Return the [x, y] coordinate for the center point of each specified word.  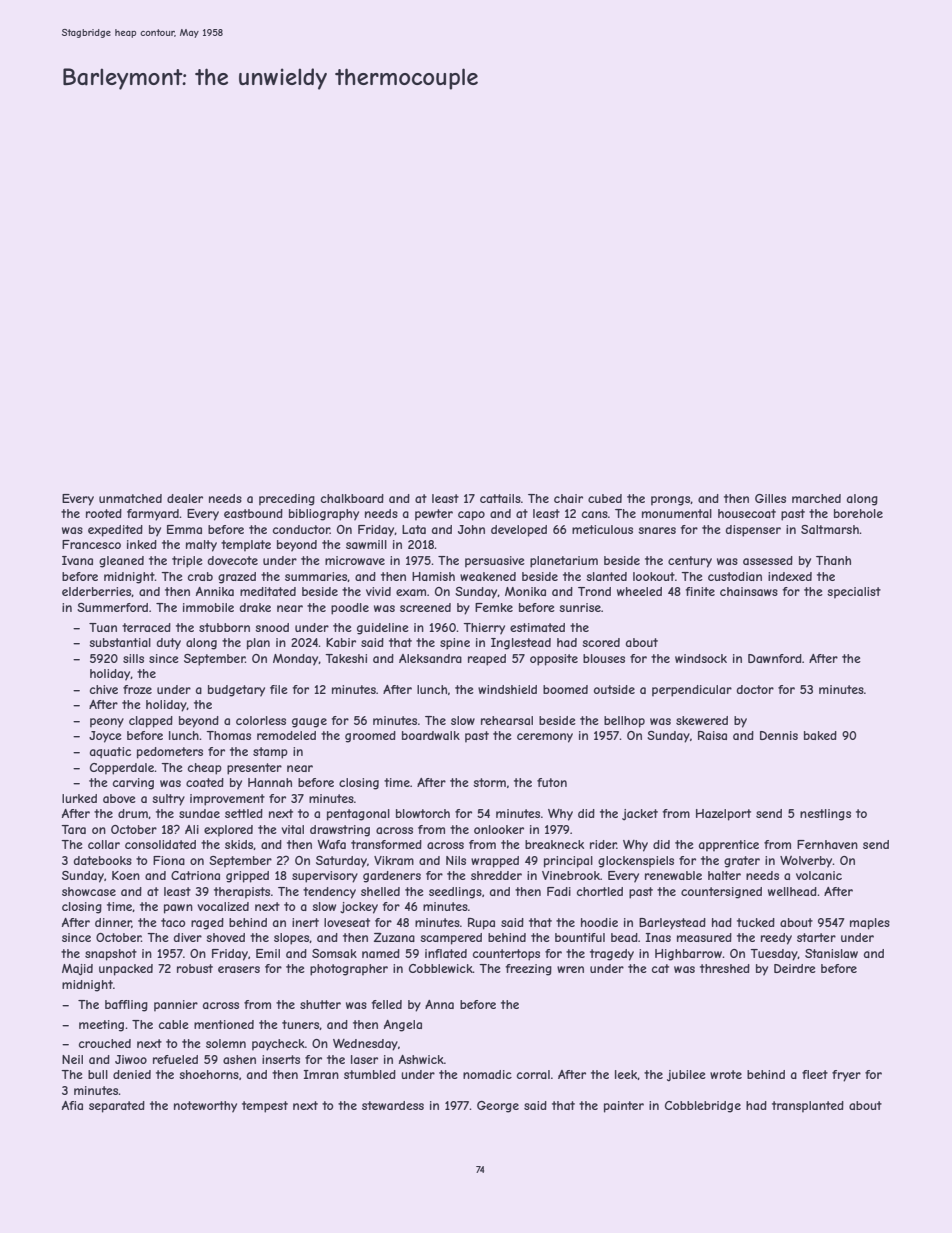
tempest [265, 1107]
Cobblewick [441, 968]
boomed [565, 689]
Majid [77, 970]
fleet [815, 1074]
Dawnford [775, 658]
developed [519, 531]
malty [201, 546]
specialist [854, 593]
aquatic [110, 752]
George [498, 1107]
